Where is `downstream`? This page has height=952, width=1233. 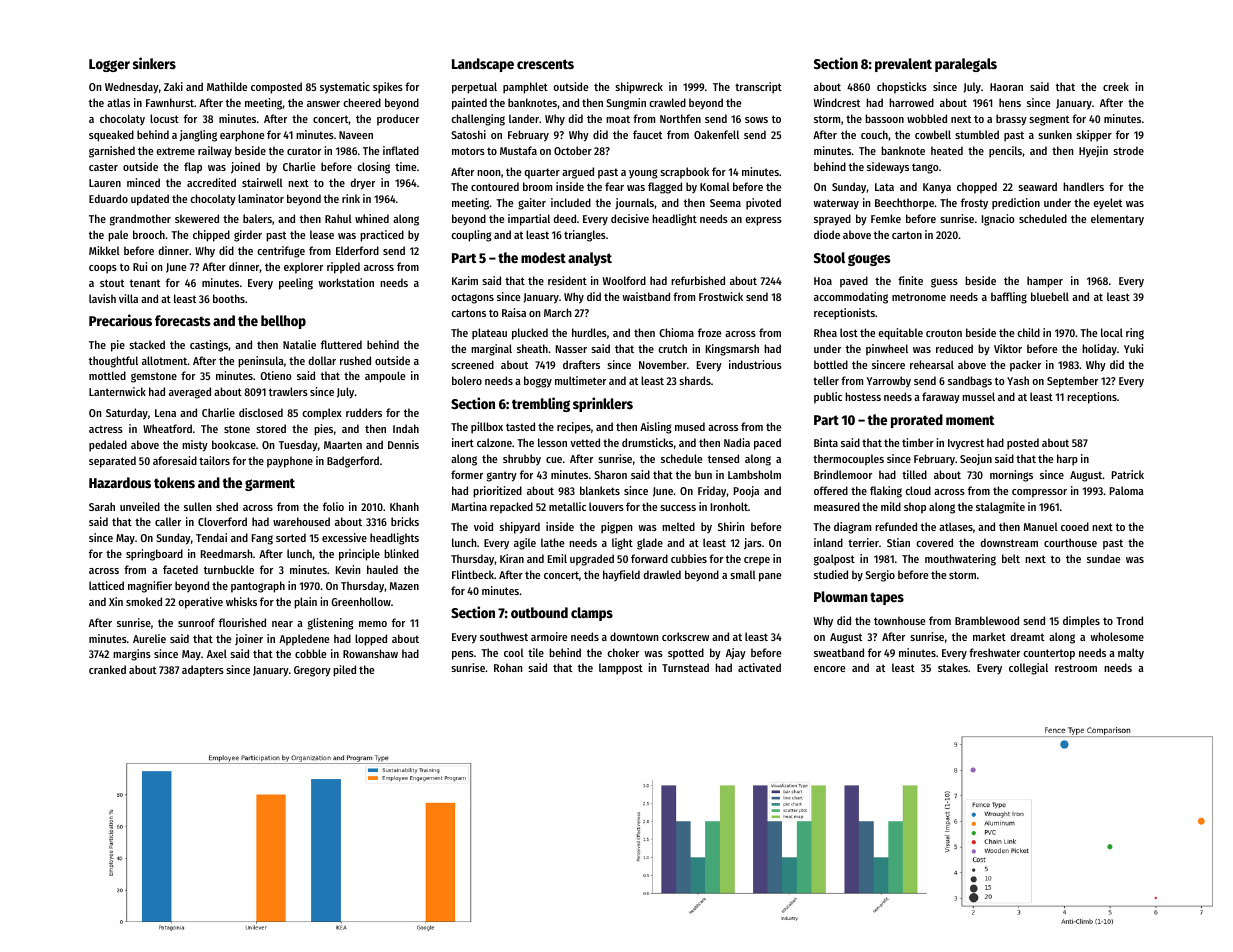
downstream is located at coordinates (1009, 542).
